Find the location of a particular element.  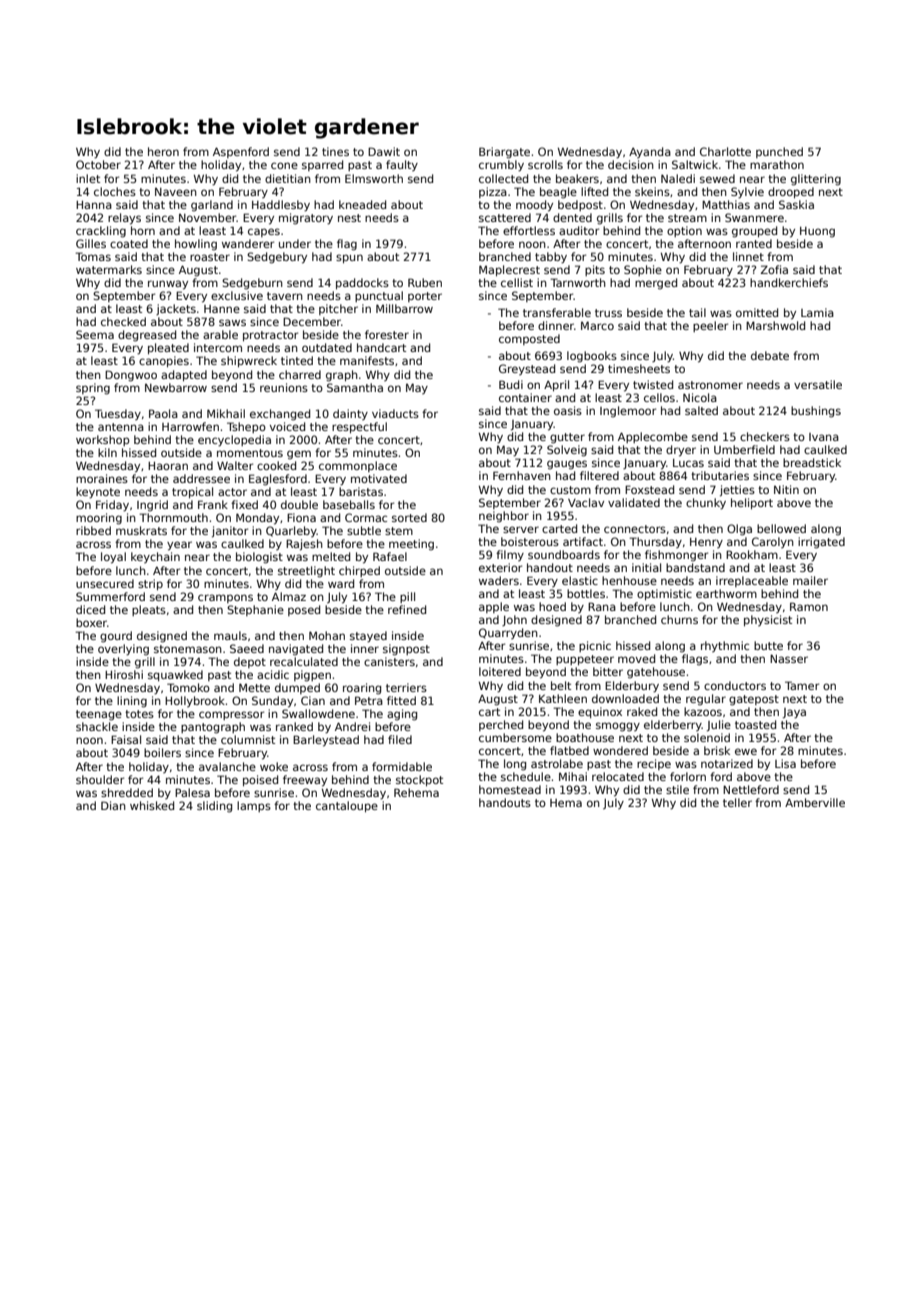

shoulder is located at coordinates (100, 779).
